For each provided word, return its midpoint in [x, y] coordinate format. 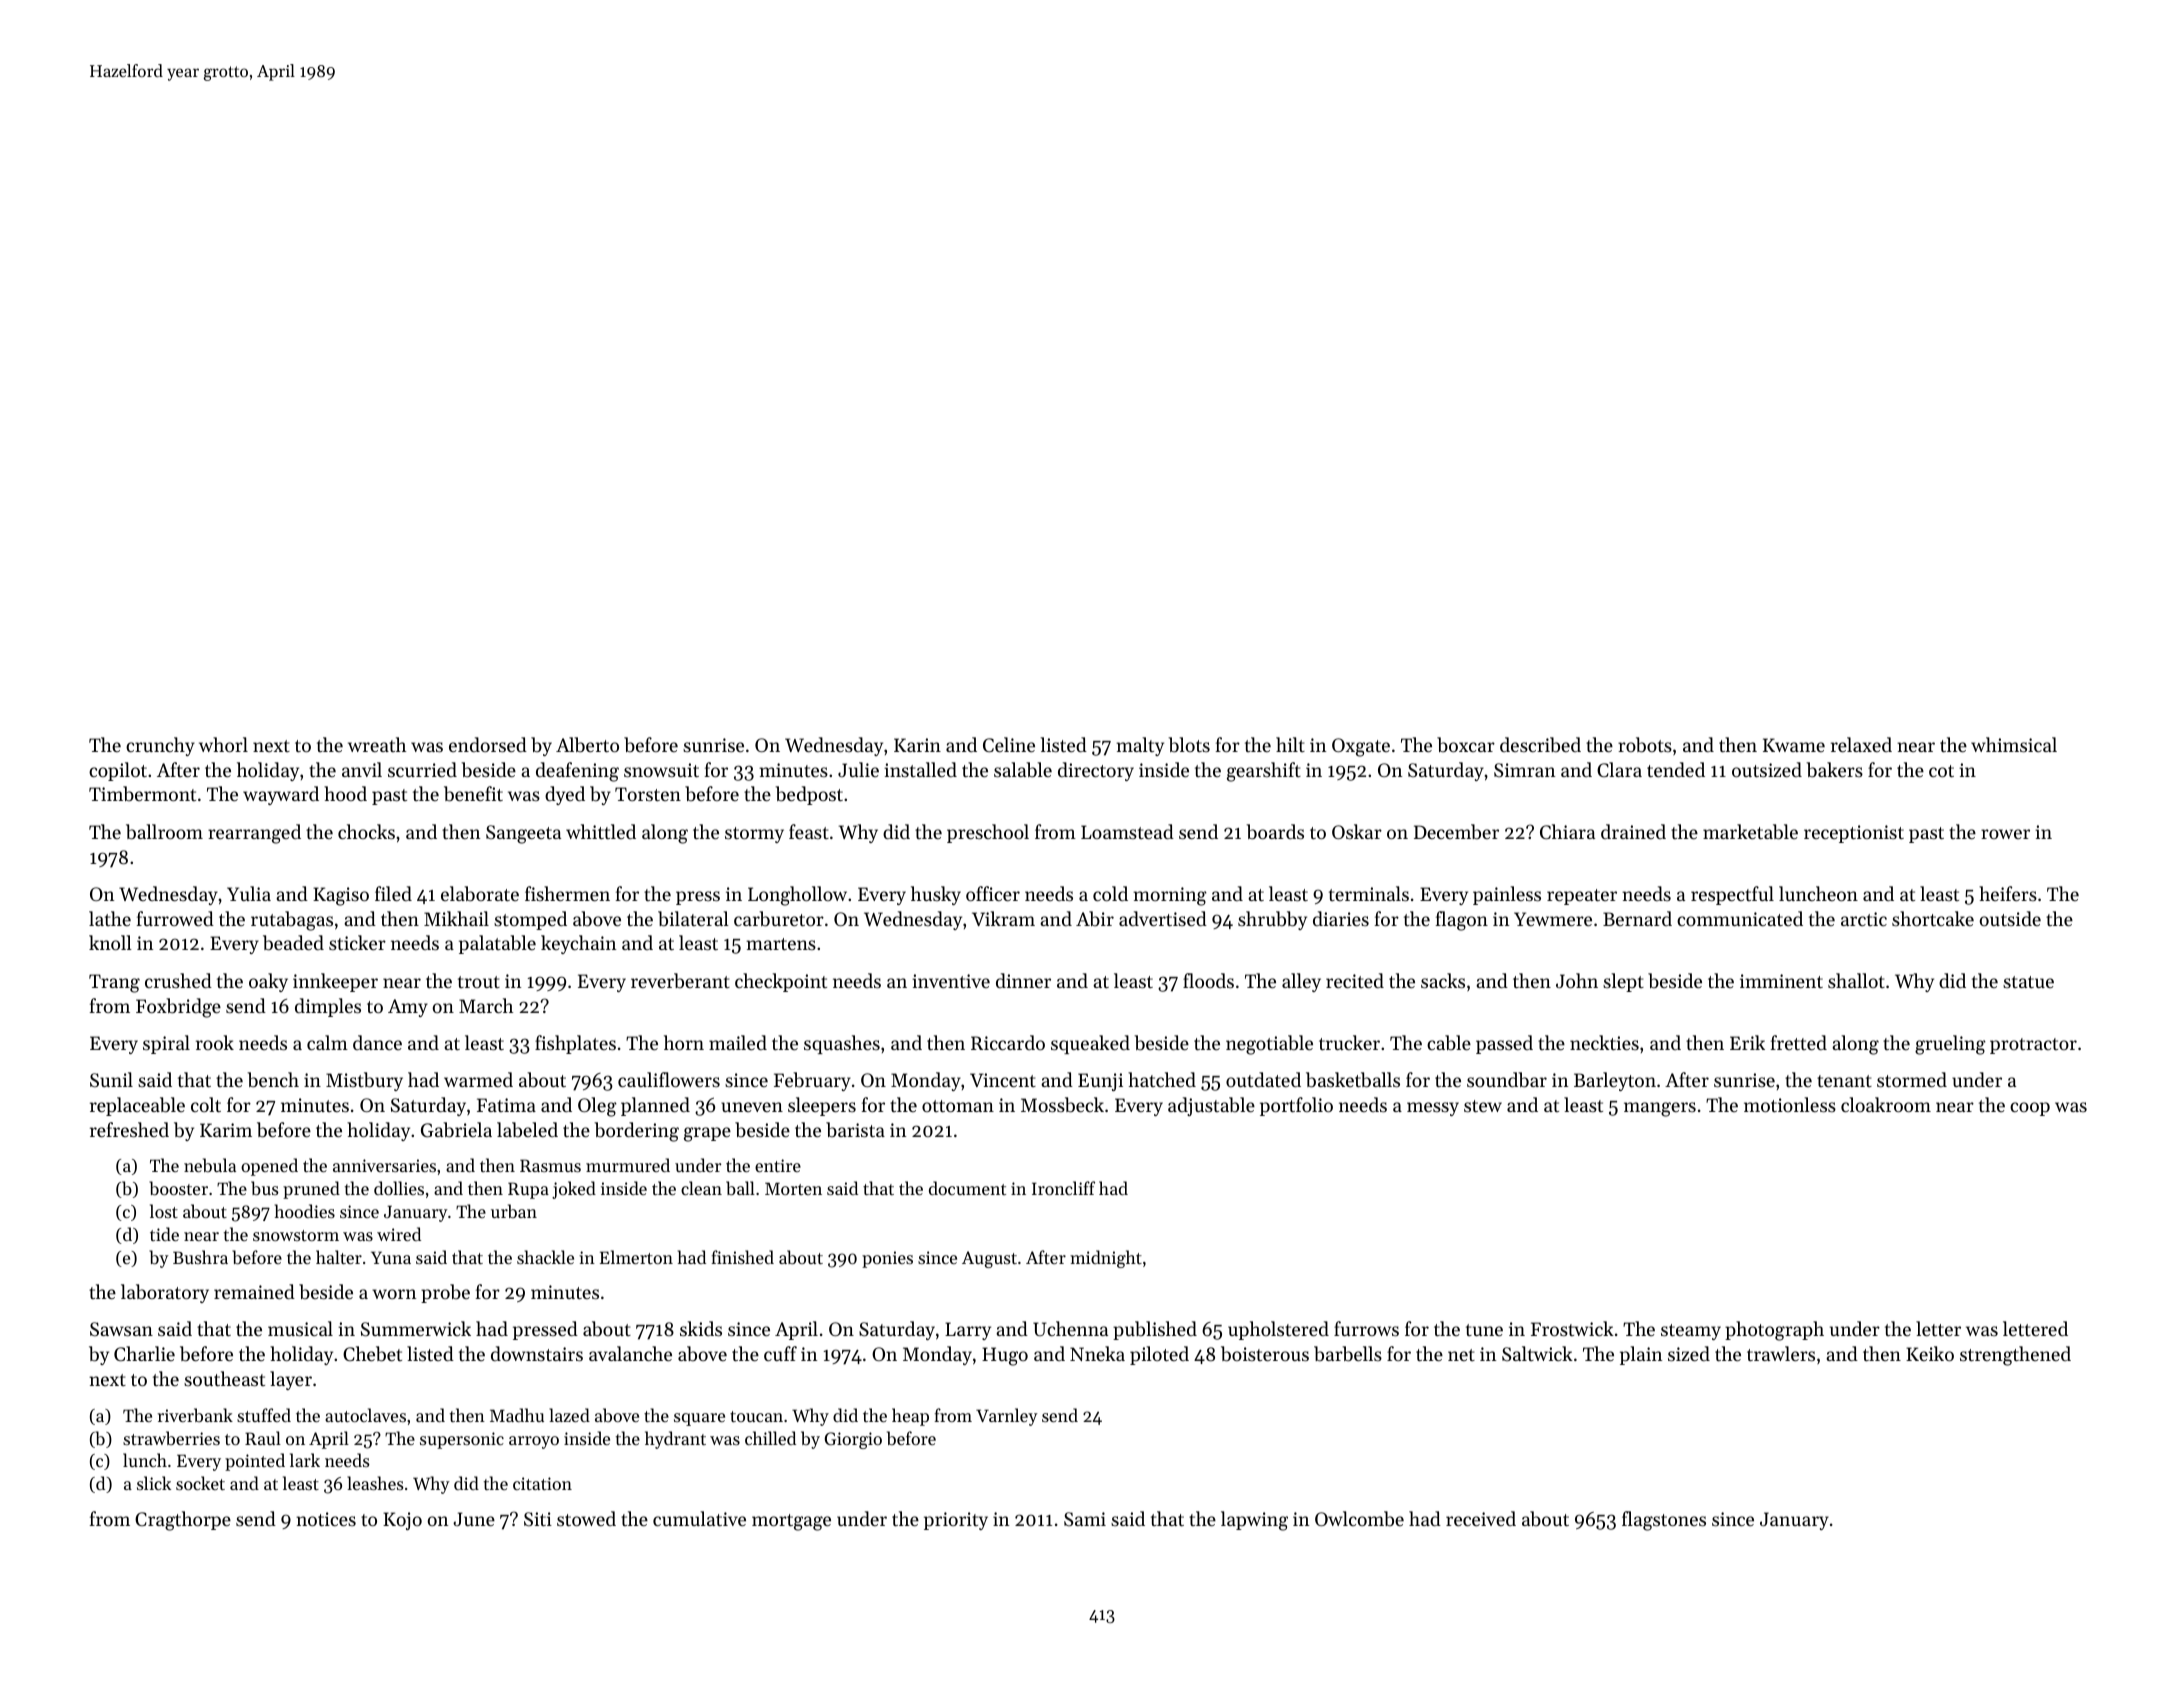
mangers [1660, 1109]
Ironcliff [1063, 1188]
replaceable [137, 1106]
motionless [1790, 1104]
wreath [377, 744]
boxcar [1466, 744]
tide [164, 1234]
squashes [842, 1044]
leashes [375, 1483]
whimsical [2014, 744]
